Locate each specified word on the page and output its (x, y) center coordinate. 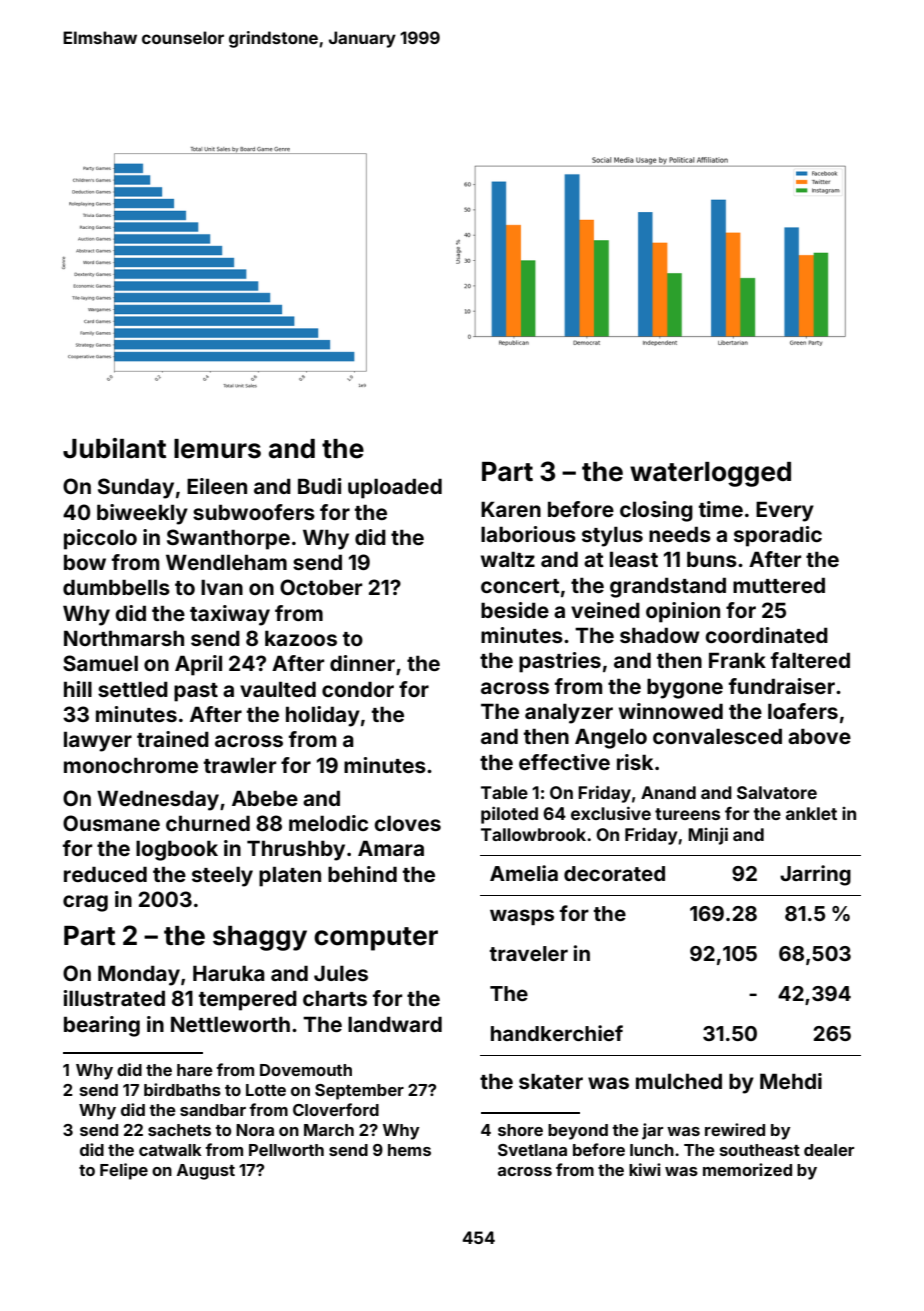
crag (85, 903)
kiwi (645, 1169)
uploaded (395, 488)
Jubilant (114, 448)
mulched (679, 1081)
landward (395, 1024)
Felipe (124, 1171)
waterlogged (710, 474)
